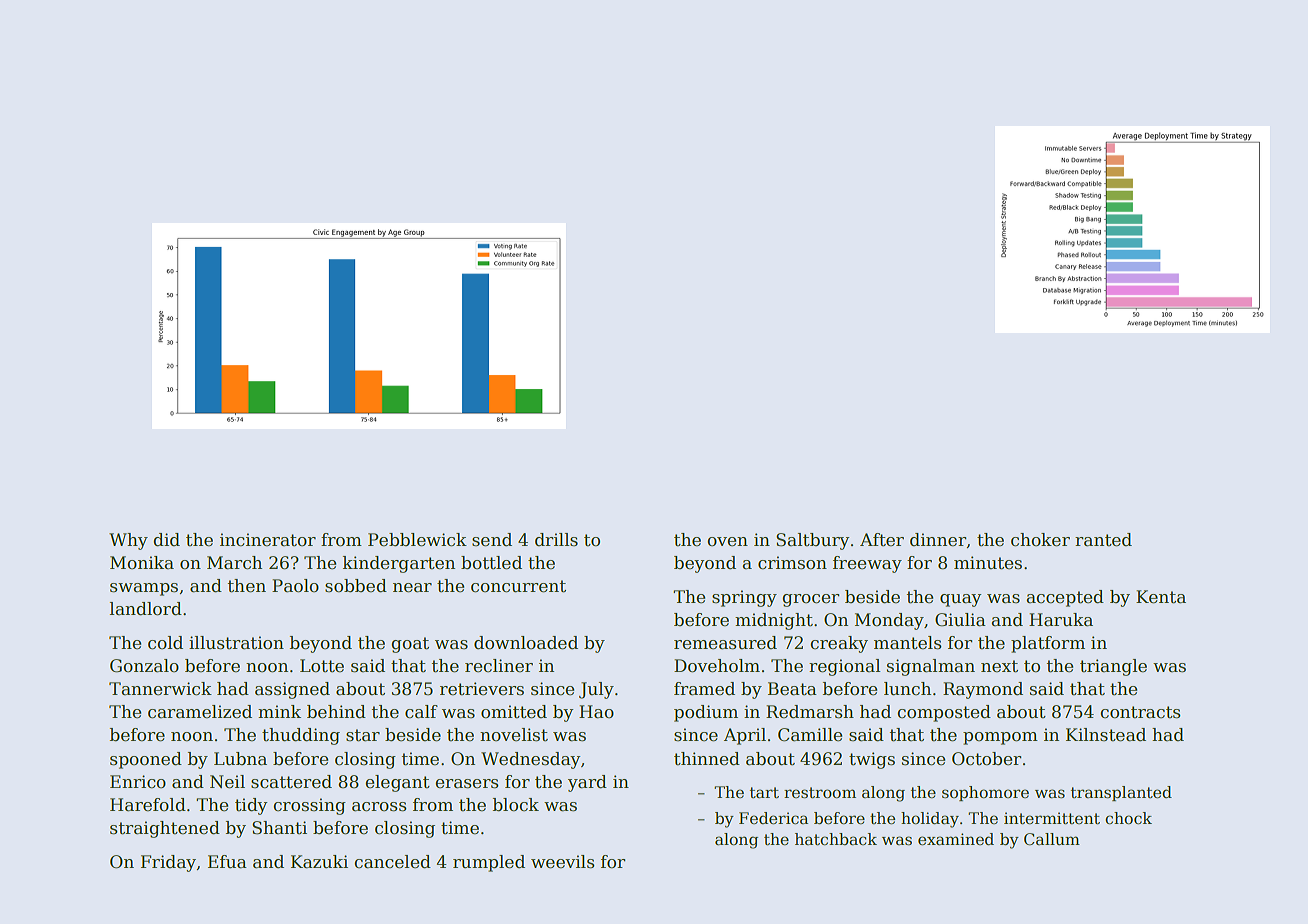  Describe the element at coordinates (1040, 540) in the image. I see `choker` at that location.
